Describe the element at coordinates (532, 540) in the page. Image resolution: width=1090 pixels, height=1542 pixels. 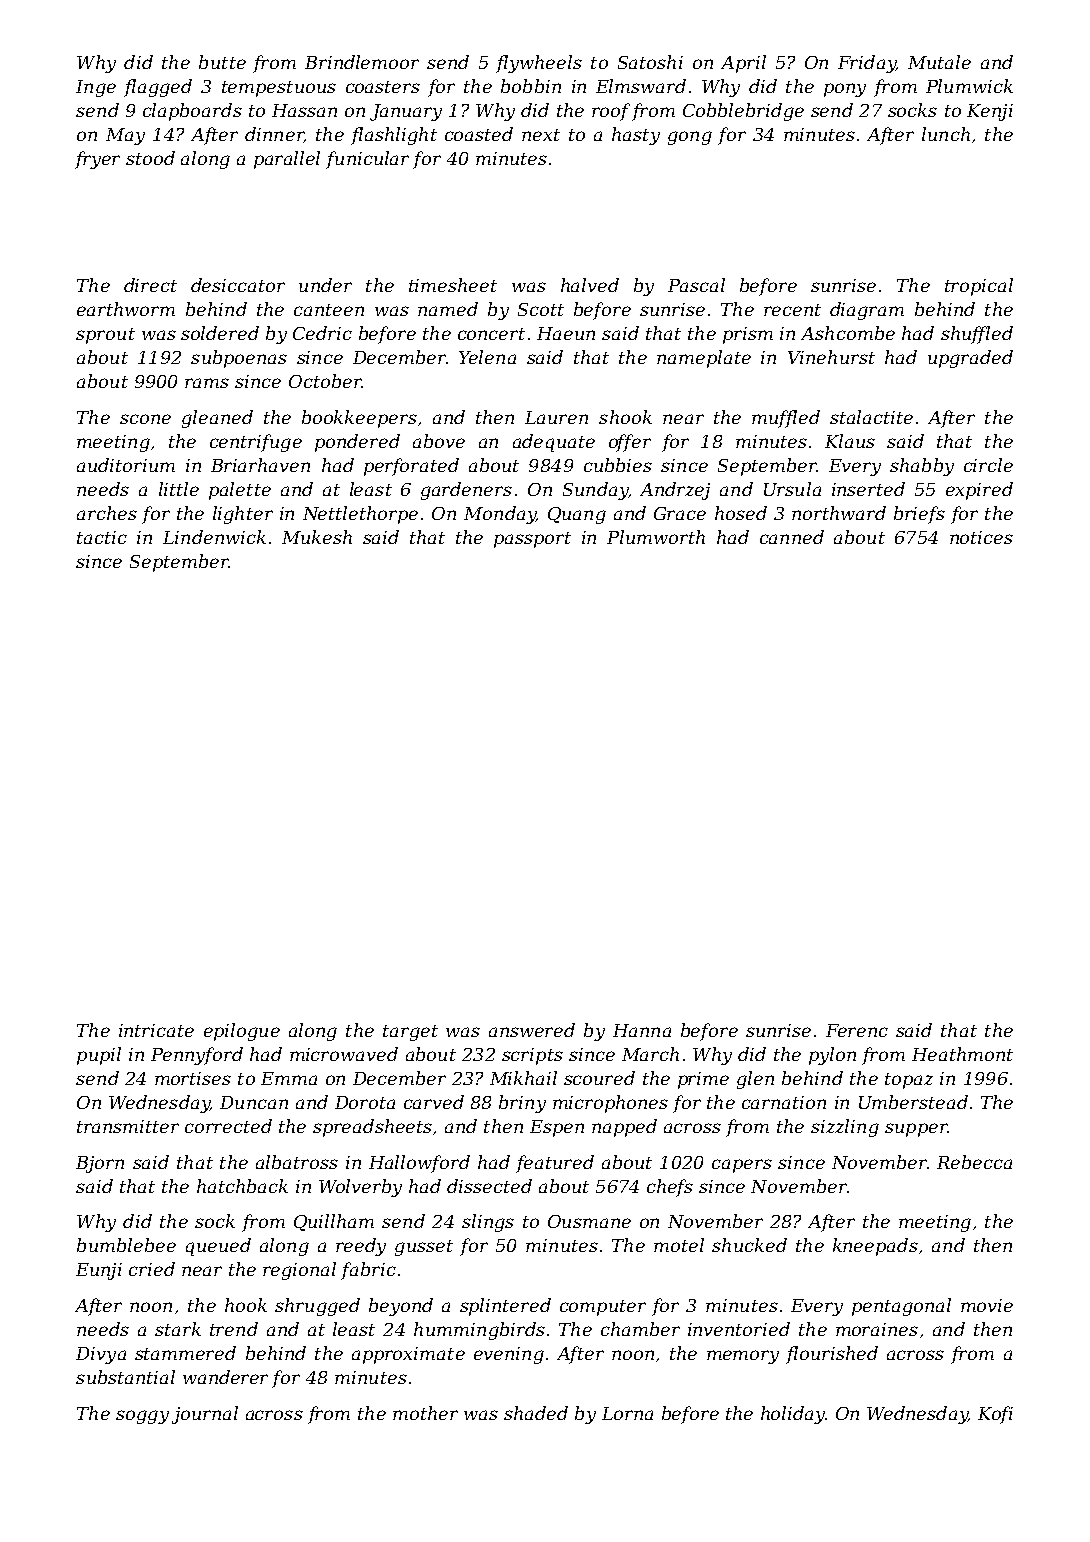
I see `passport` at that location.
